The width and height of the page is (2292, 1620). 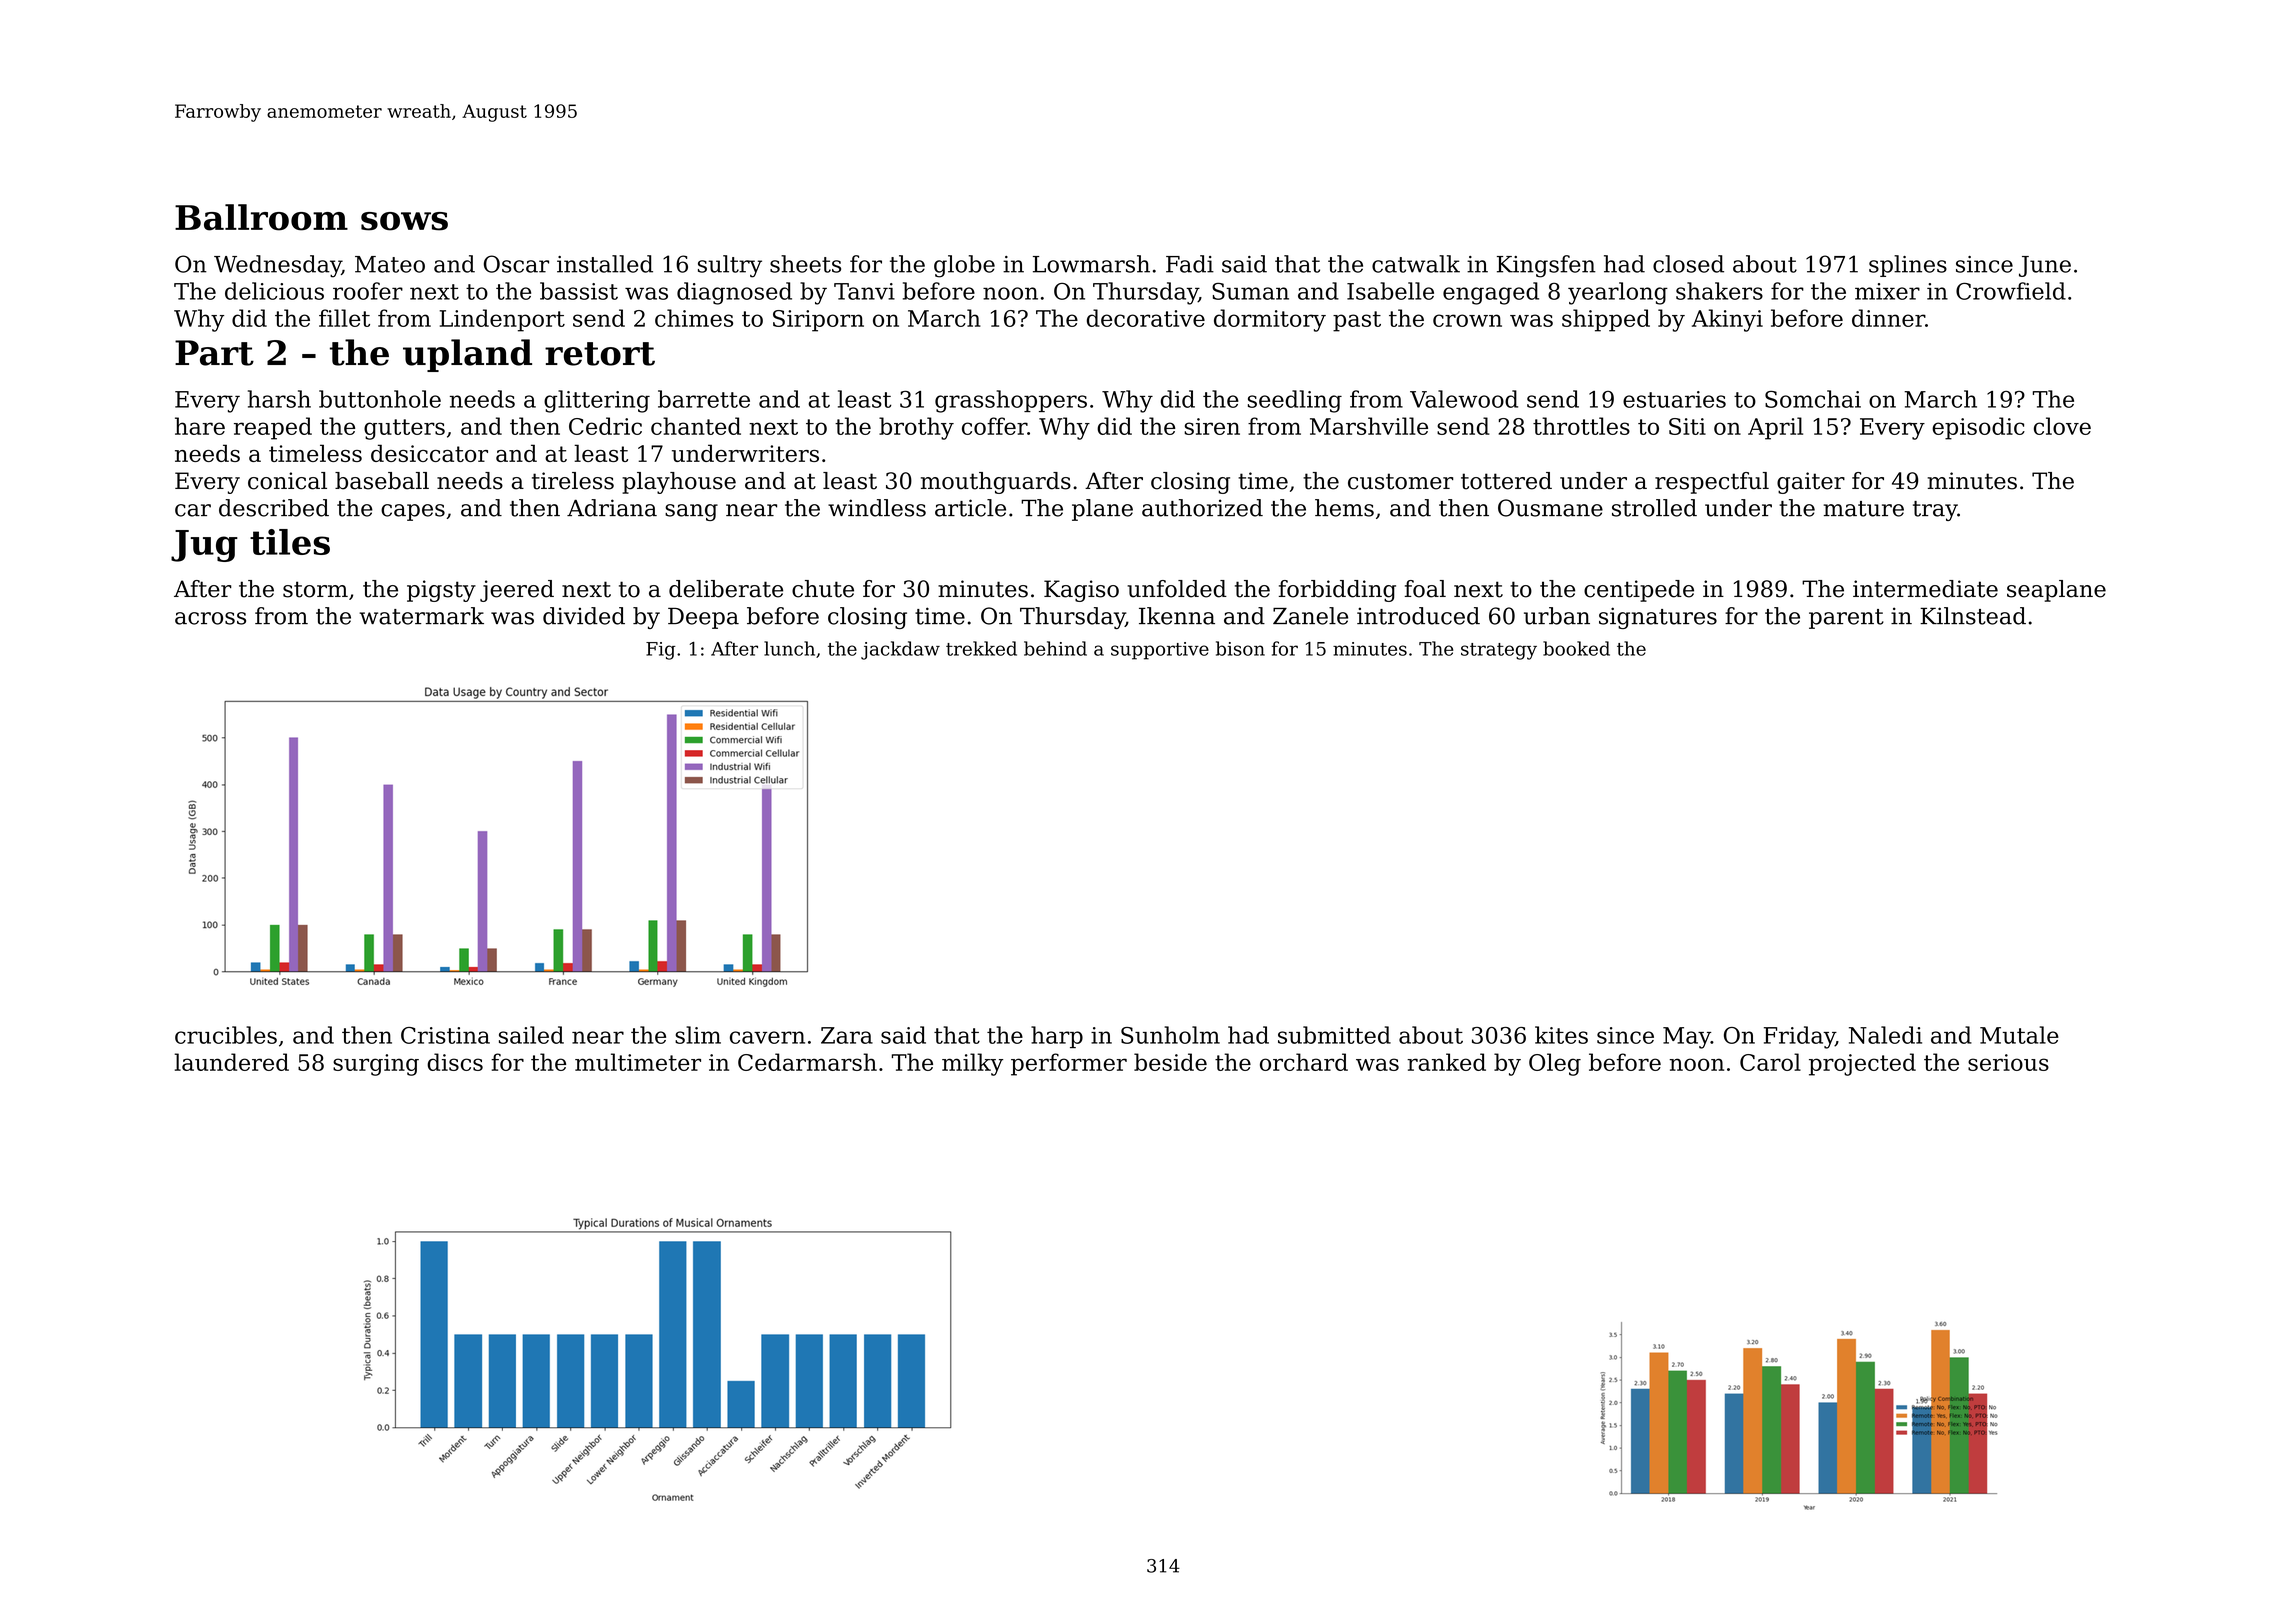 What do you see at coordinates (1160, 651) in the page?
I see `supportive` at bounding box center [1160, 651].
